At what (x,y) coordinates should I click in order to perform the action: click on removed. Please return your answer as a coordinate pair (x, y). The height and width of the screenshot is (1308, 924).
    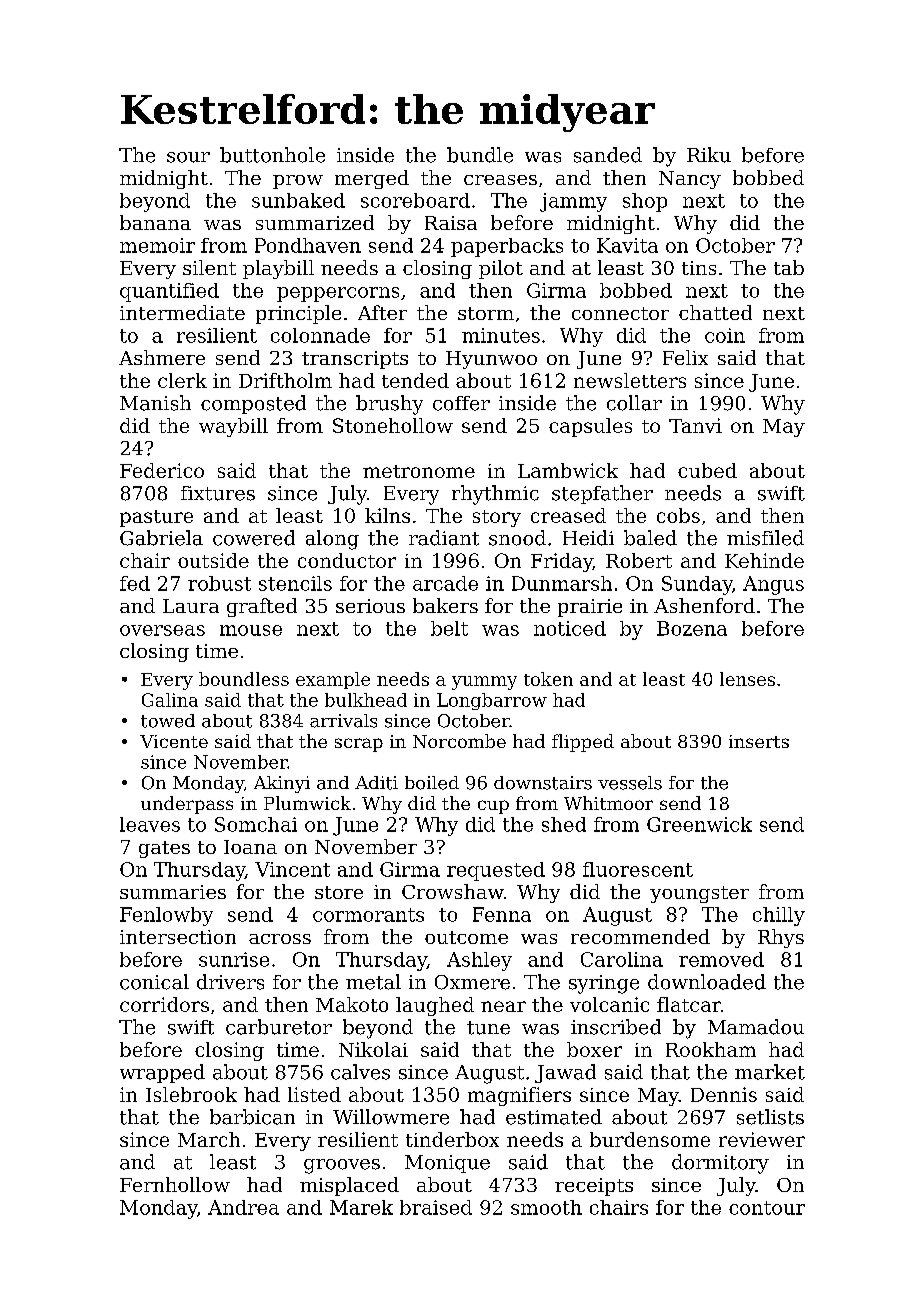
    Looking at the image, I should click on (721, 959).
